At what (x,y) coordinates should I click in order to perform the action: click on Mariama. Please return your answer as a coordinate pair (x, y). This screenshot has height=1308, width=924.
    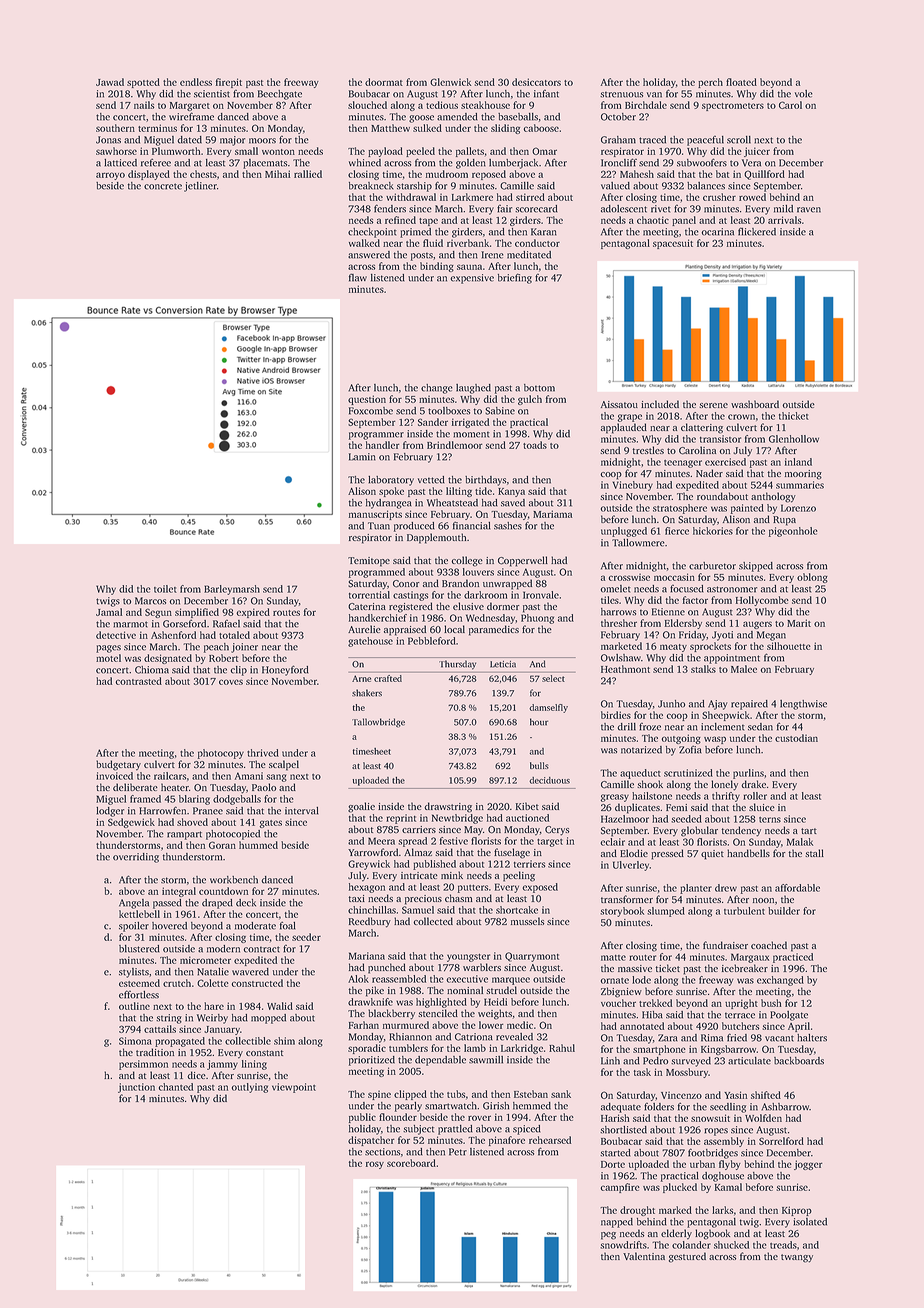
    Looking at the image, I should click on (552, 514).
